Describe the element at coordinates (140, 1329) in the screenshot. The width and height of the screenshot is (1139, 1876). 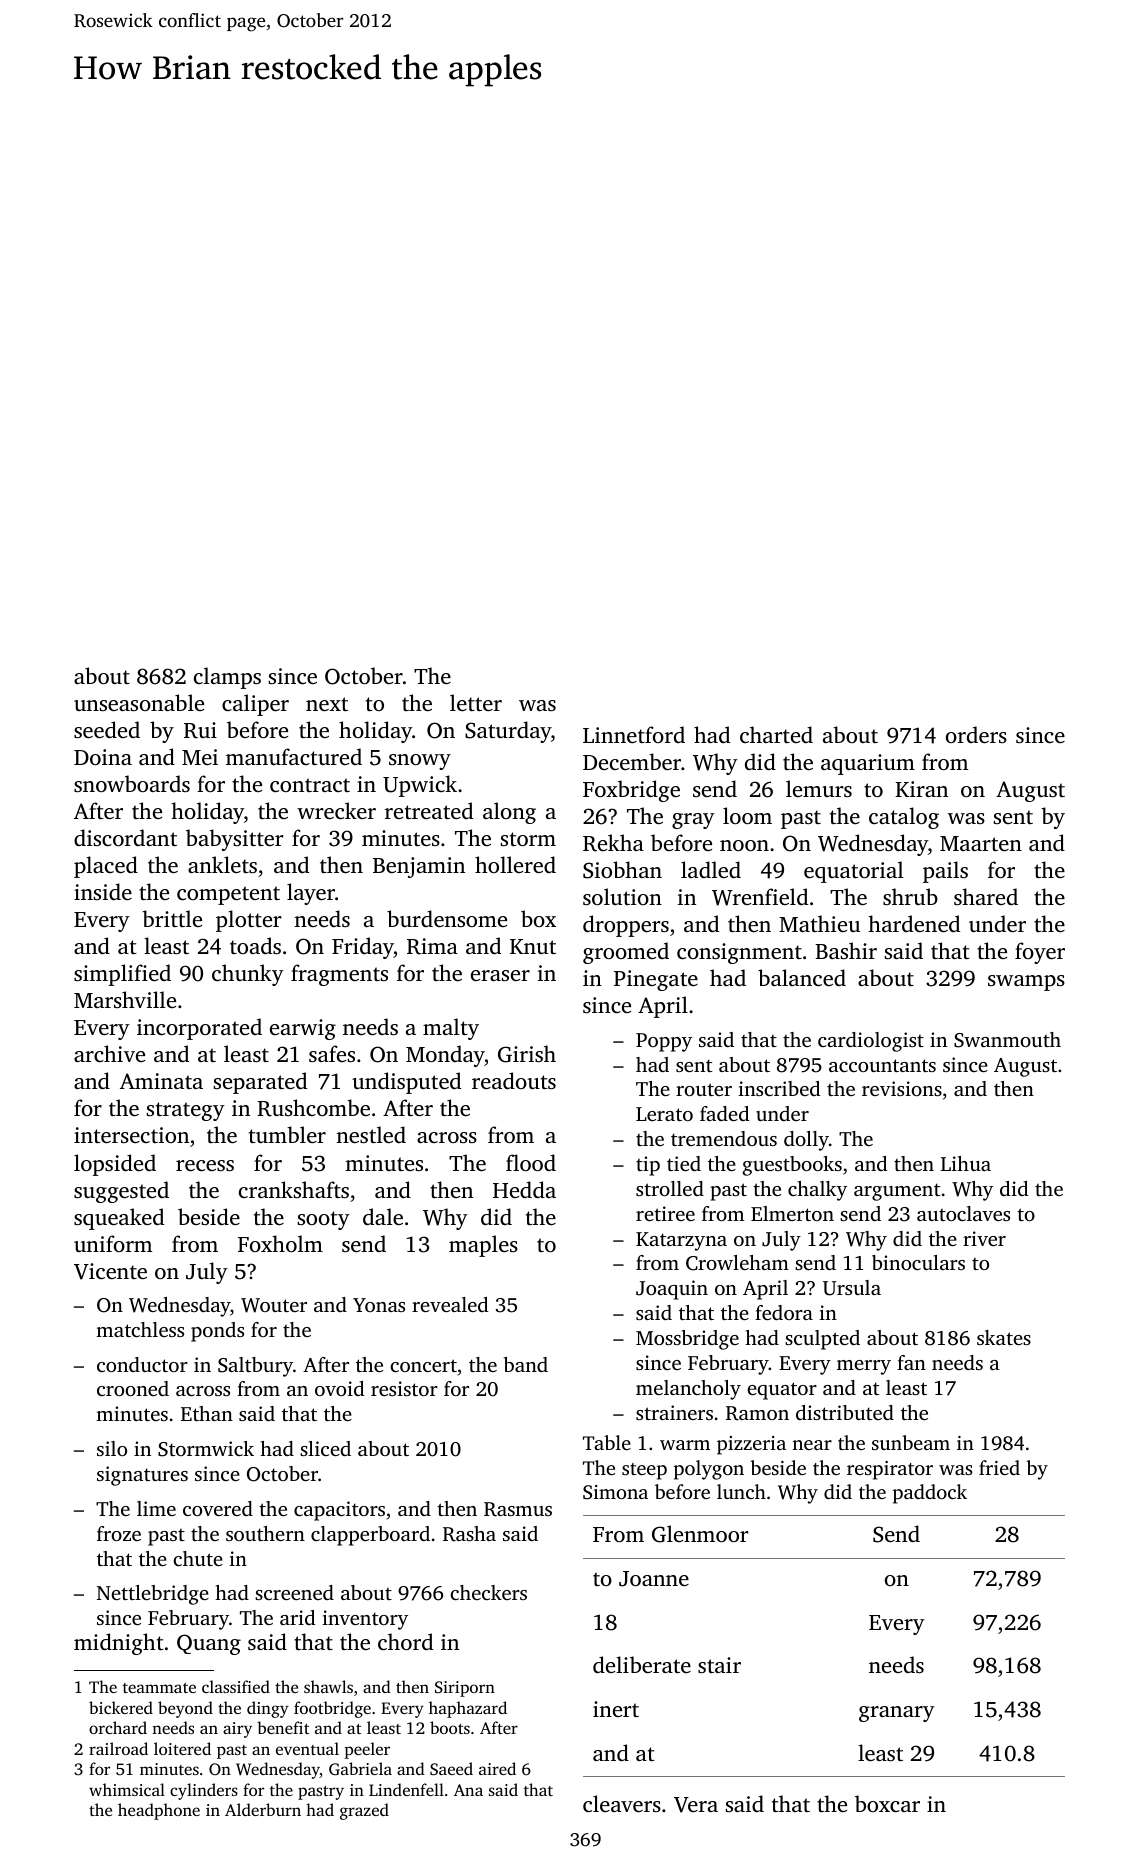
I see `matchless` at that location.
